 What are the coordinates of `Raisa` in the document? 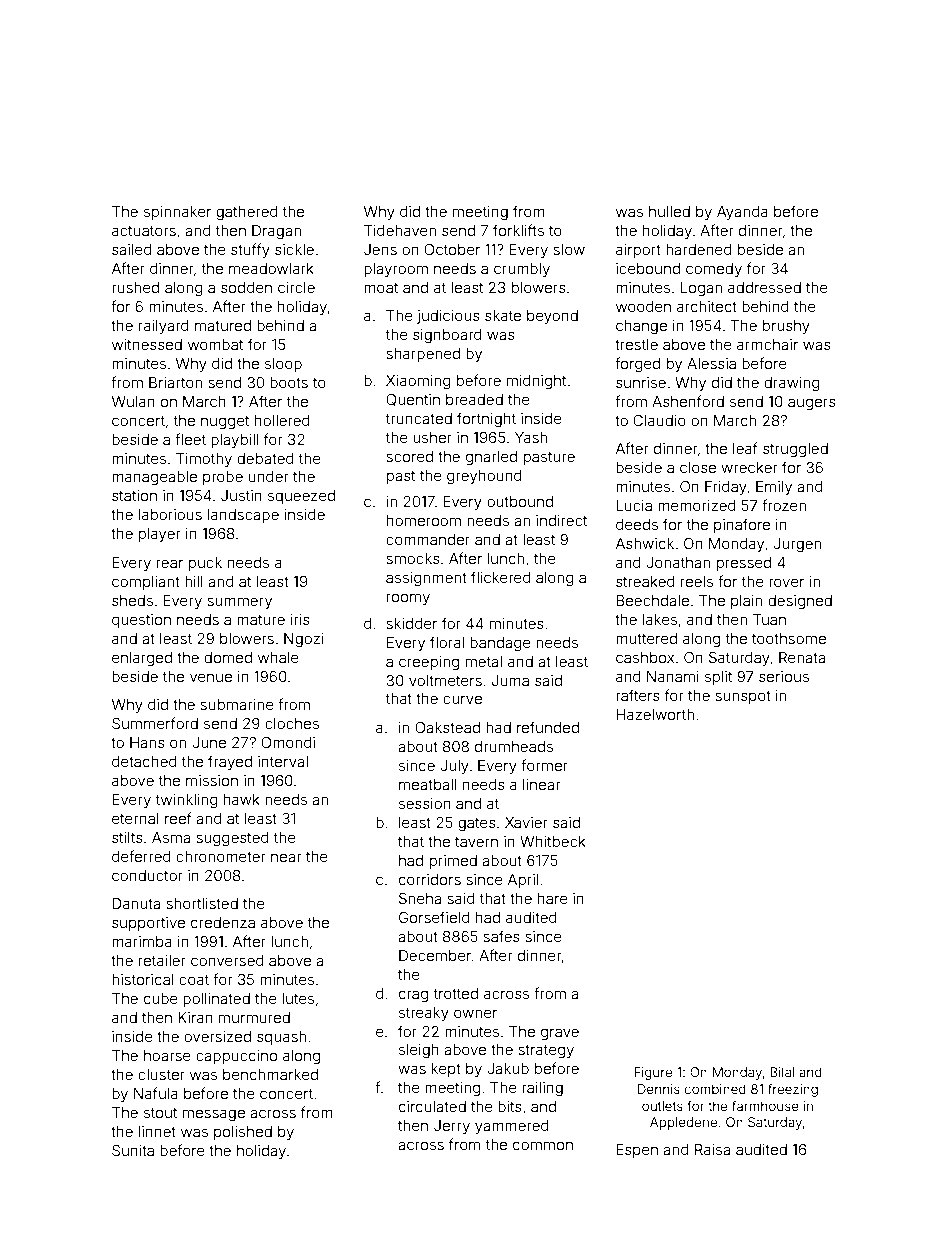 It's located at (712, 1149).
